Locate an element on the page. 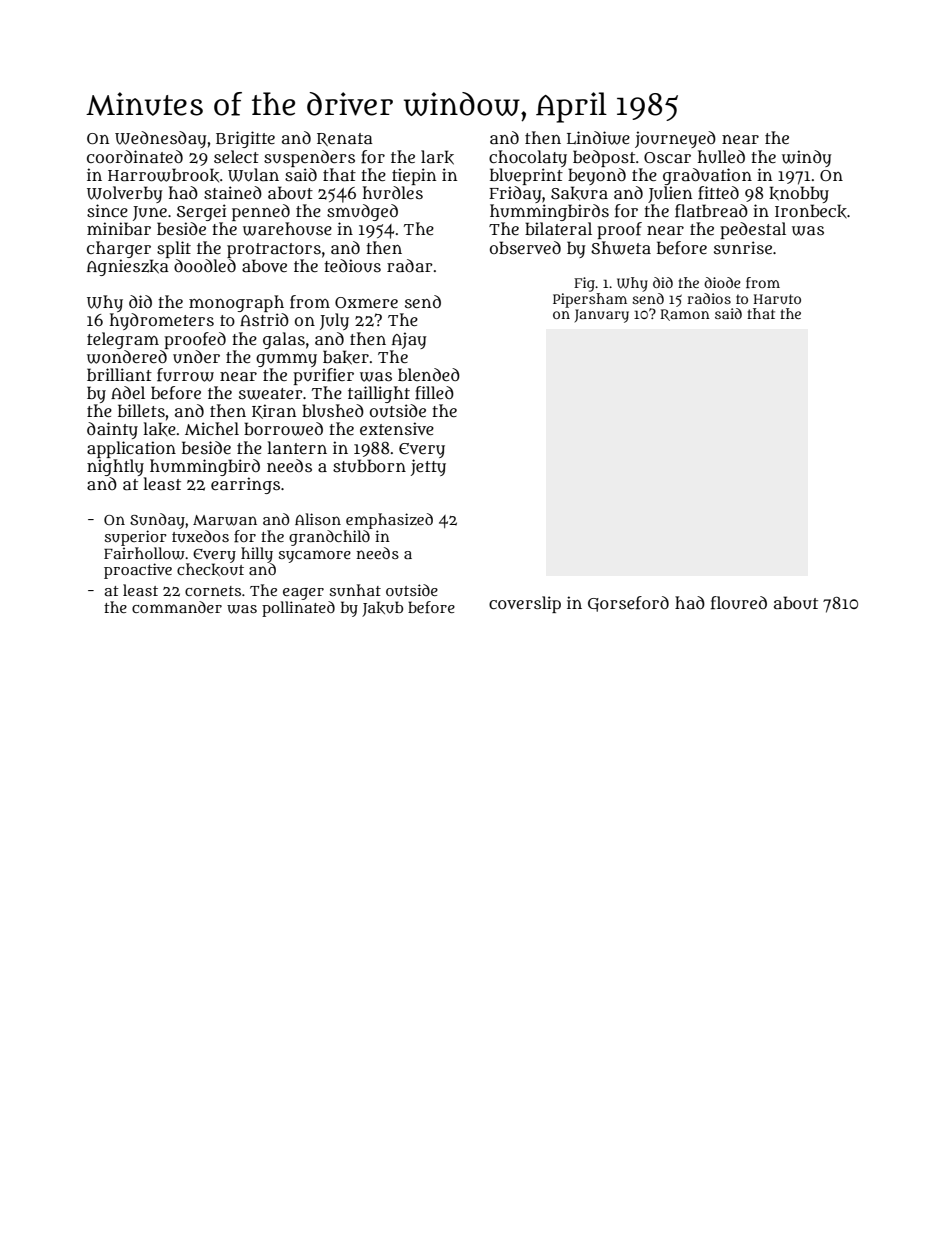  hydrometers is located at coordinates (162, 321).
